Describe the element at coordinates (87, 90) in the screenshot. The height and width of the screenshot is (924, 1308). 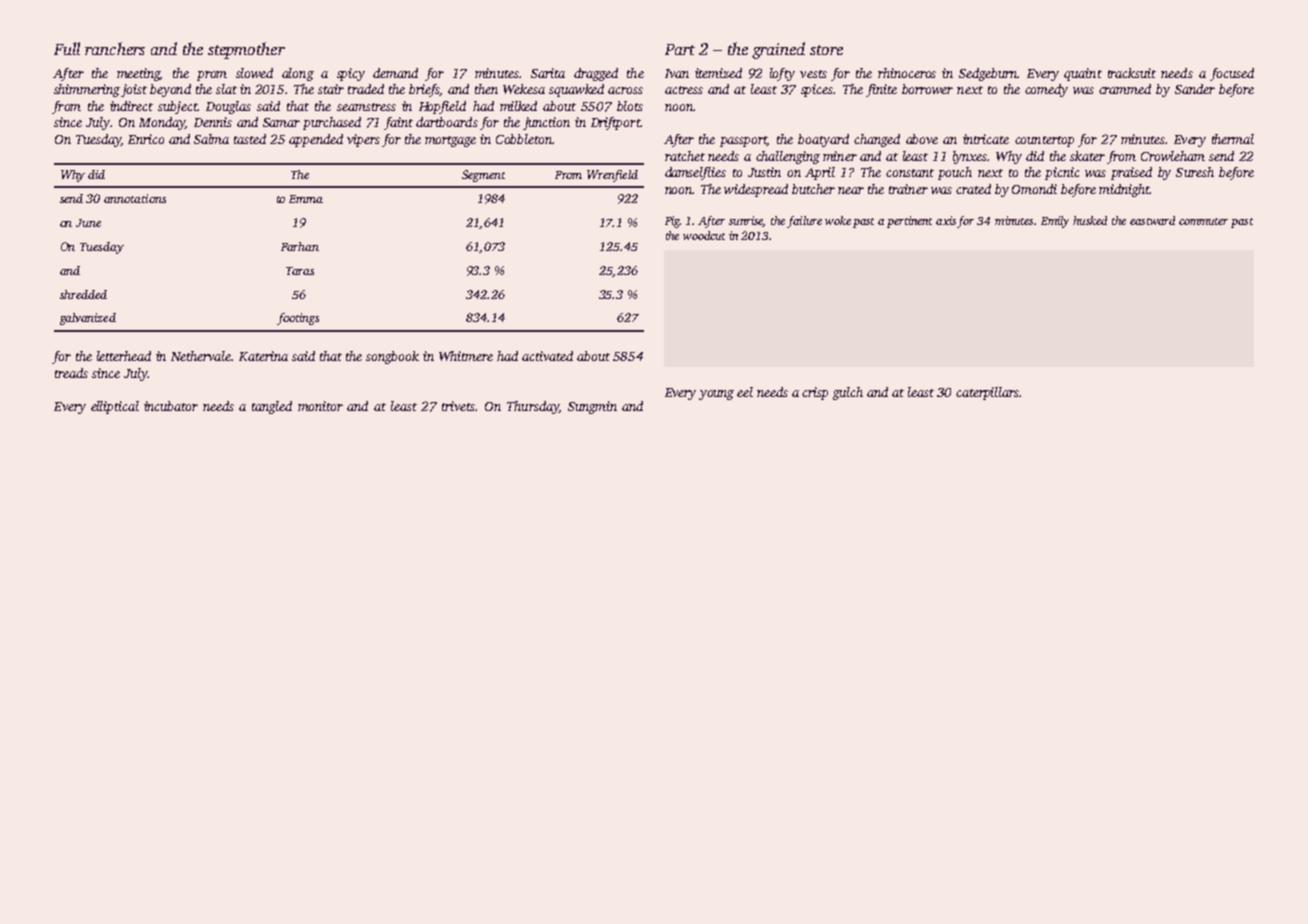
I see `shimmering` at that location.
